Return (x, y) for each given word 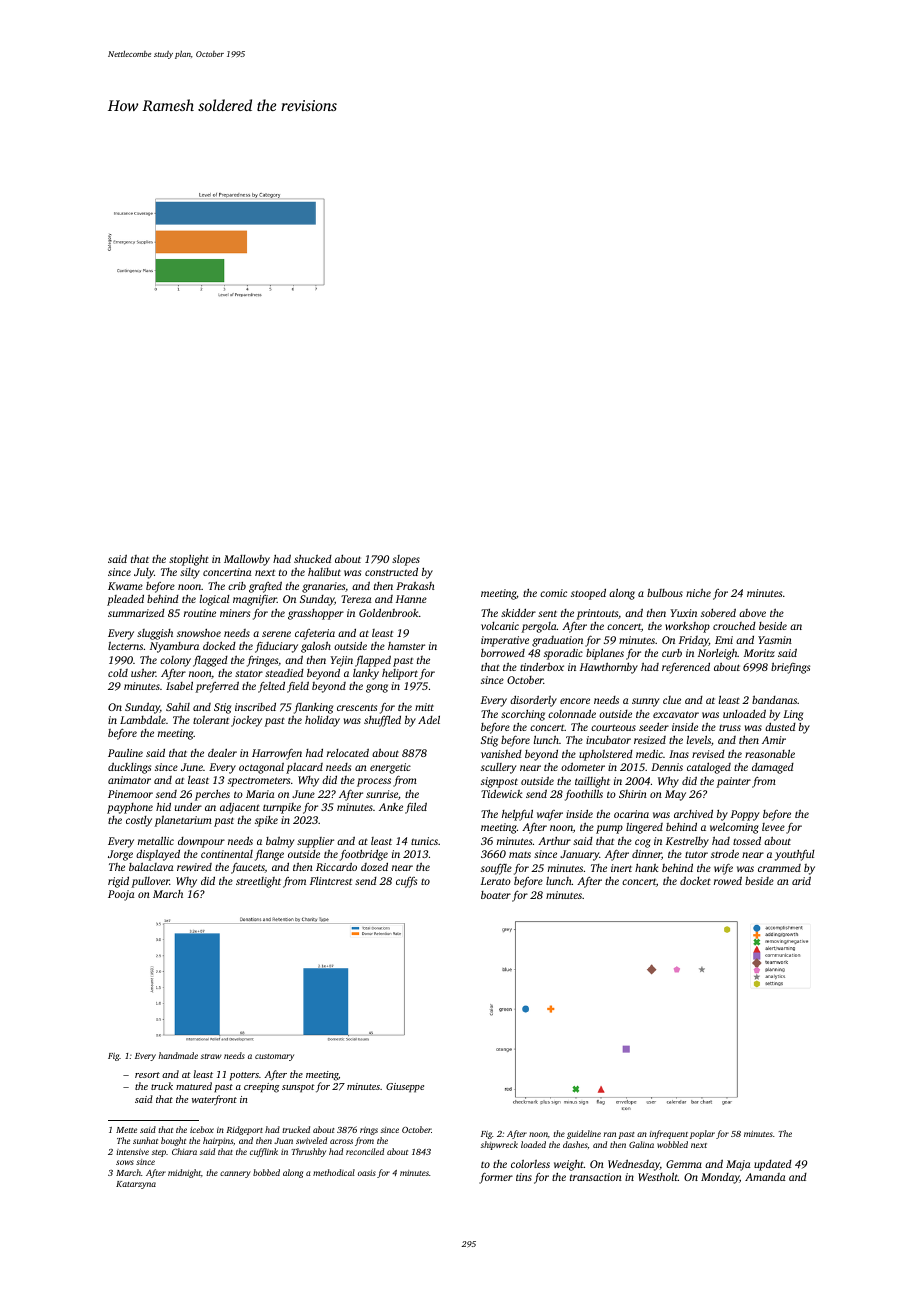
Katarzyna (136, 1185)
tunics (424, 841)
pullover (150, 882)
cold (118, 673)
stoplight (189, 560)
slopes (406, 560)
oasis (367, 1173)
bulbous (665, 592)
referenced (686, 668)
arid (801, 880)
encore (575, 701)
